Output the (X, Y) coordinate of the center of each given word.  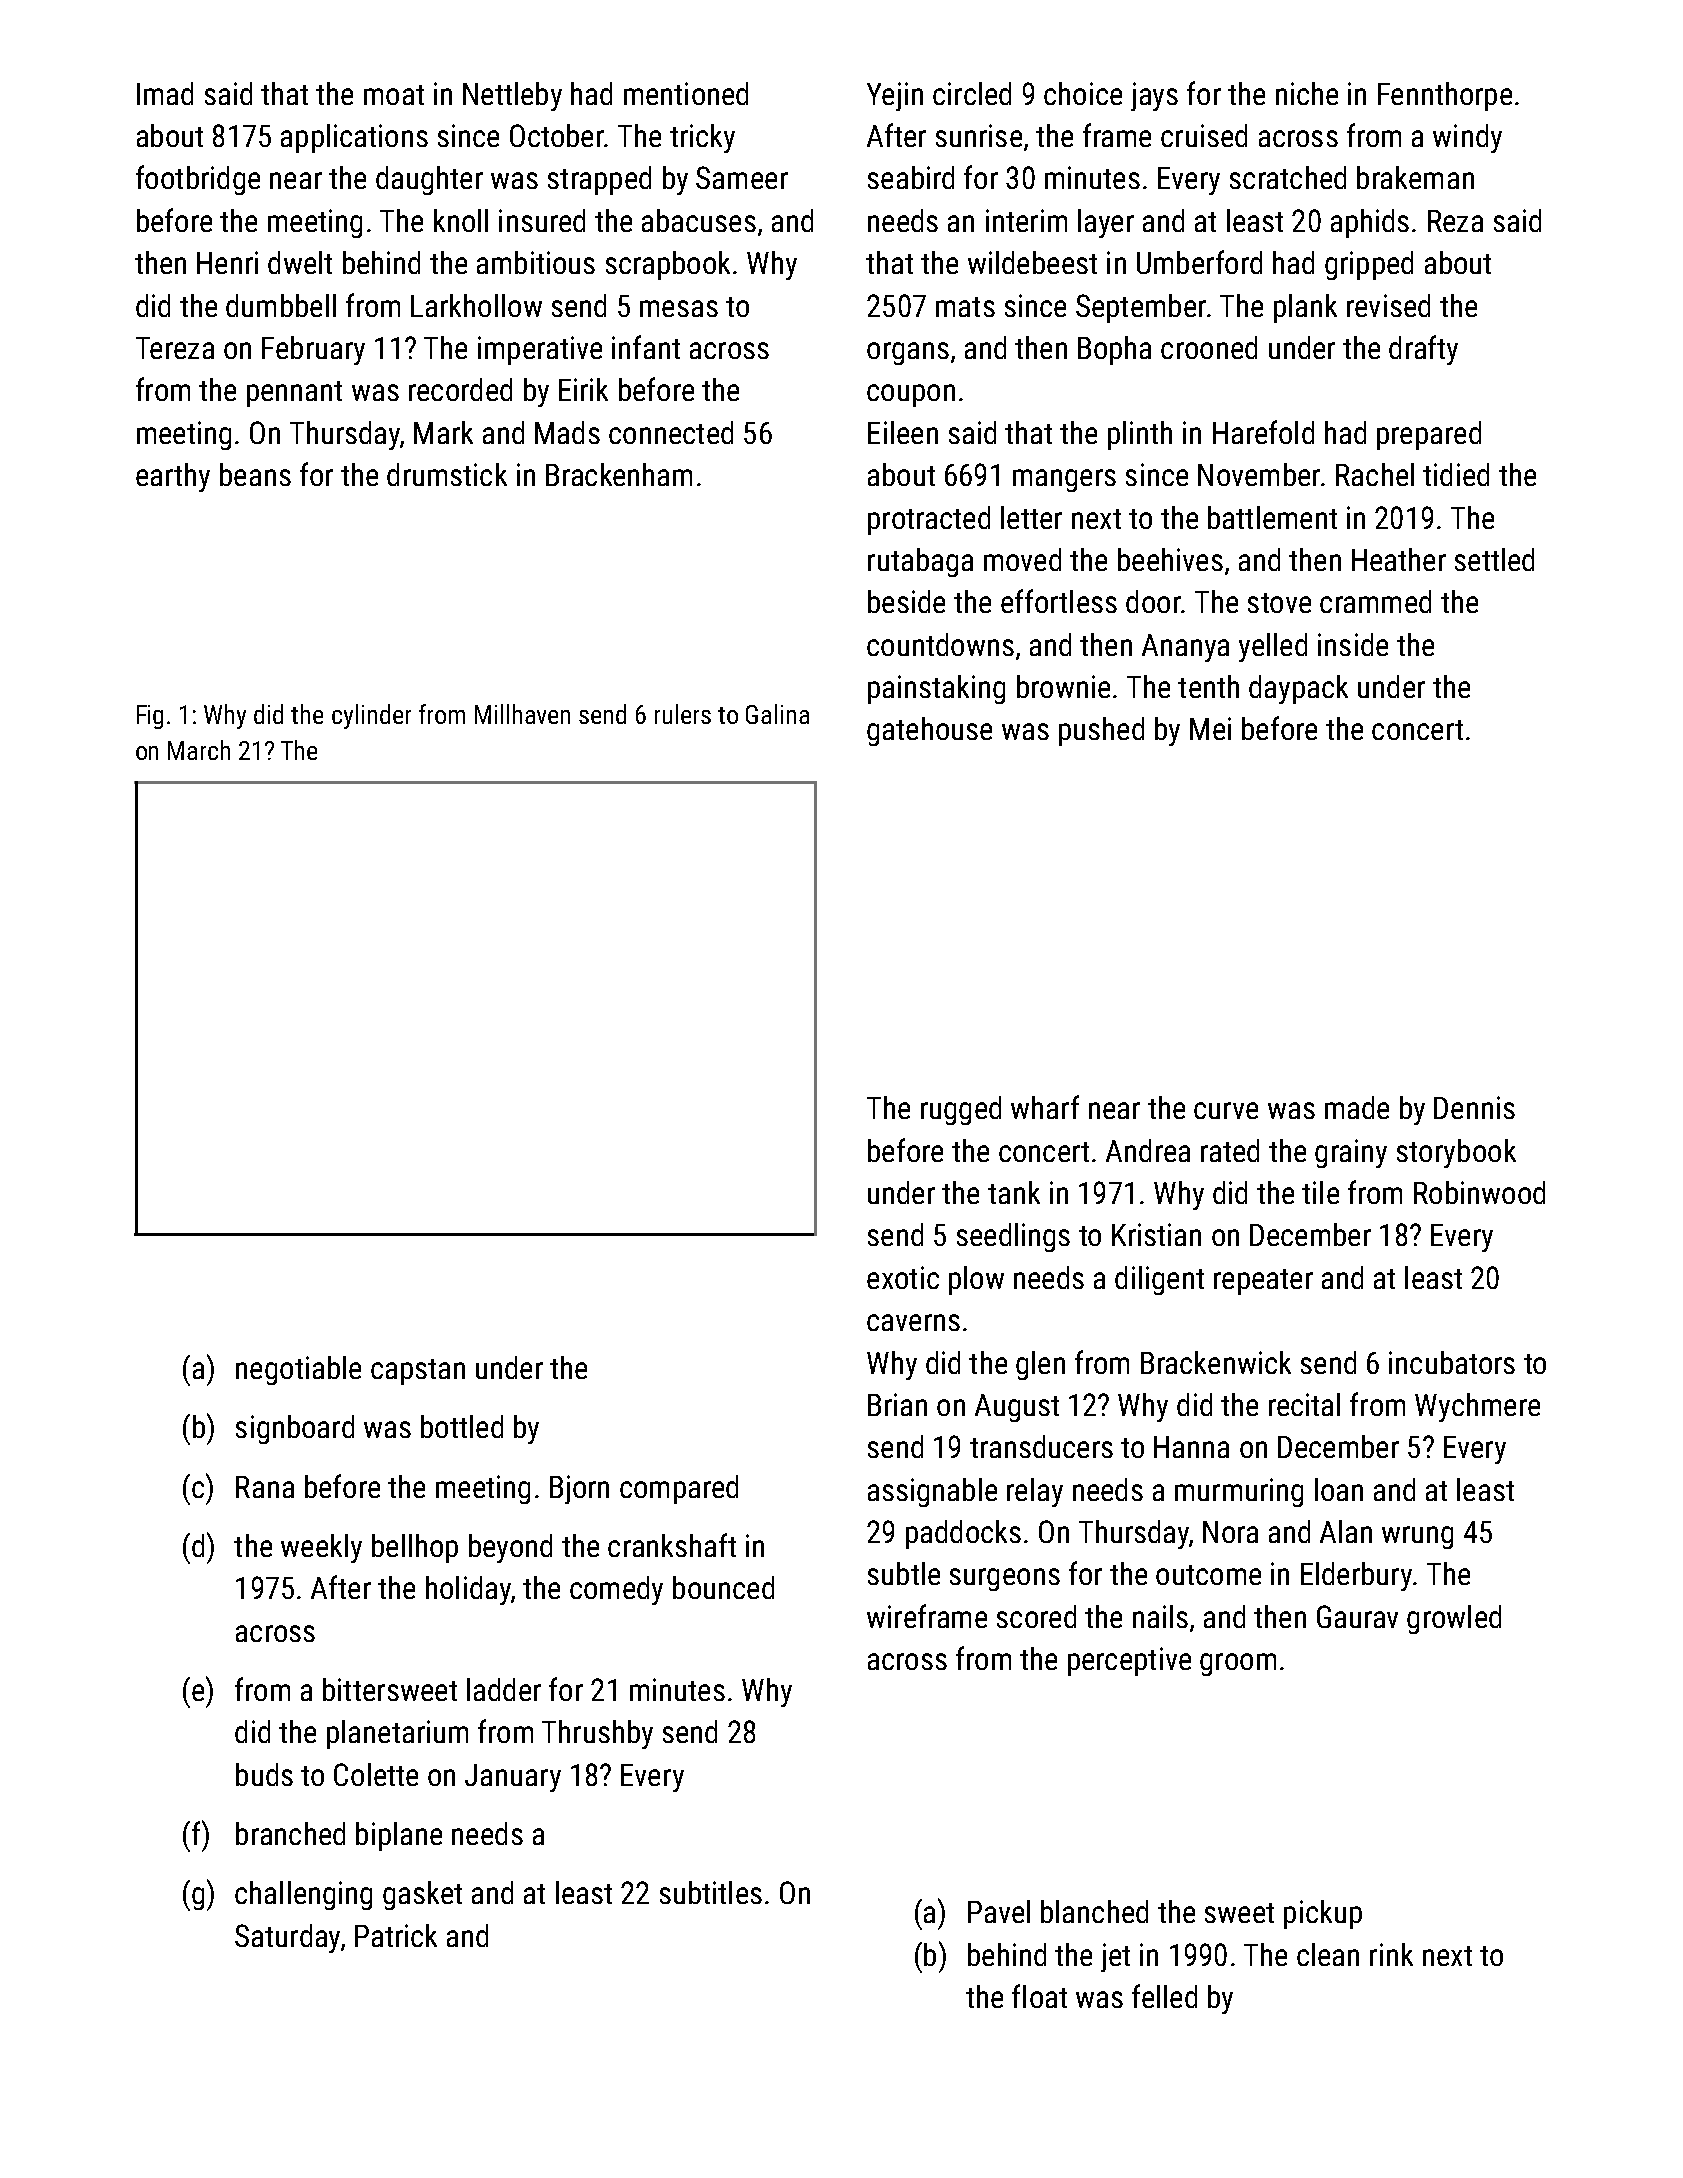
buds (264, 1774)
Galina (777, 714)
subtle (904, 1573)
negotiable (298, 1370)
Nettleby (512, 96)
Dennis (1474, 1107)
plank (1305, 308)
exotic (903, 1277)
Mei (1210, 728)
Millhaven (522, 714)
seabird (911, 177)
